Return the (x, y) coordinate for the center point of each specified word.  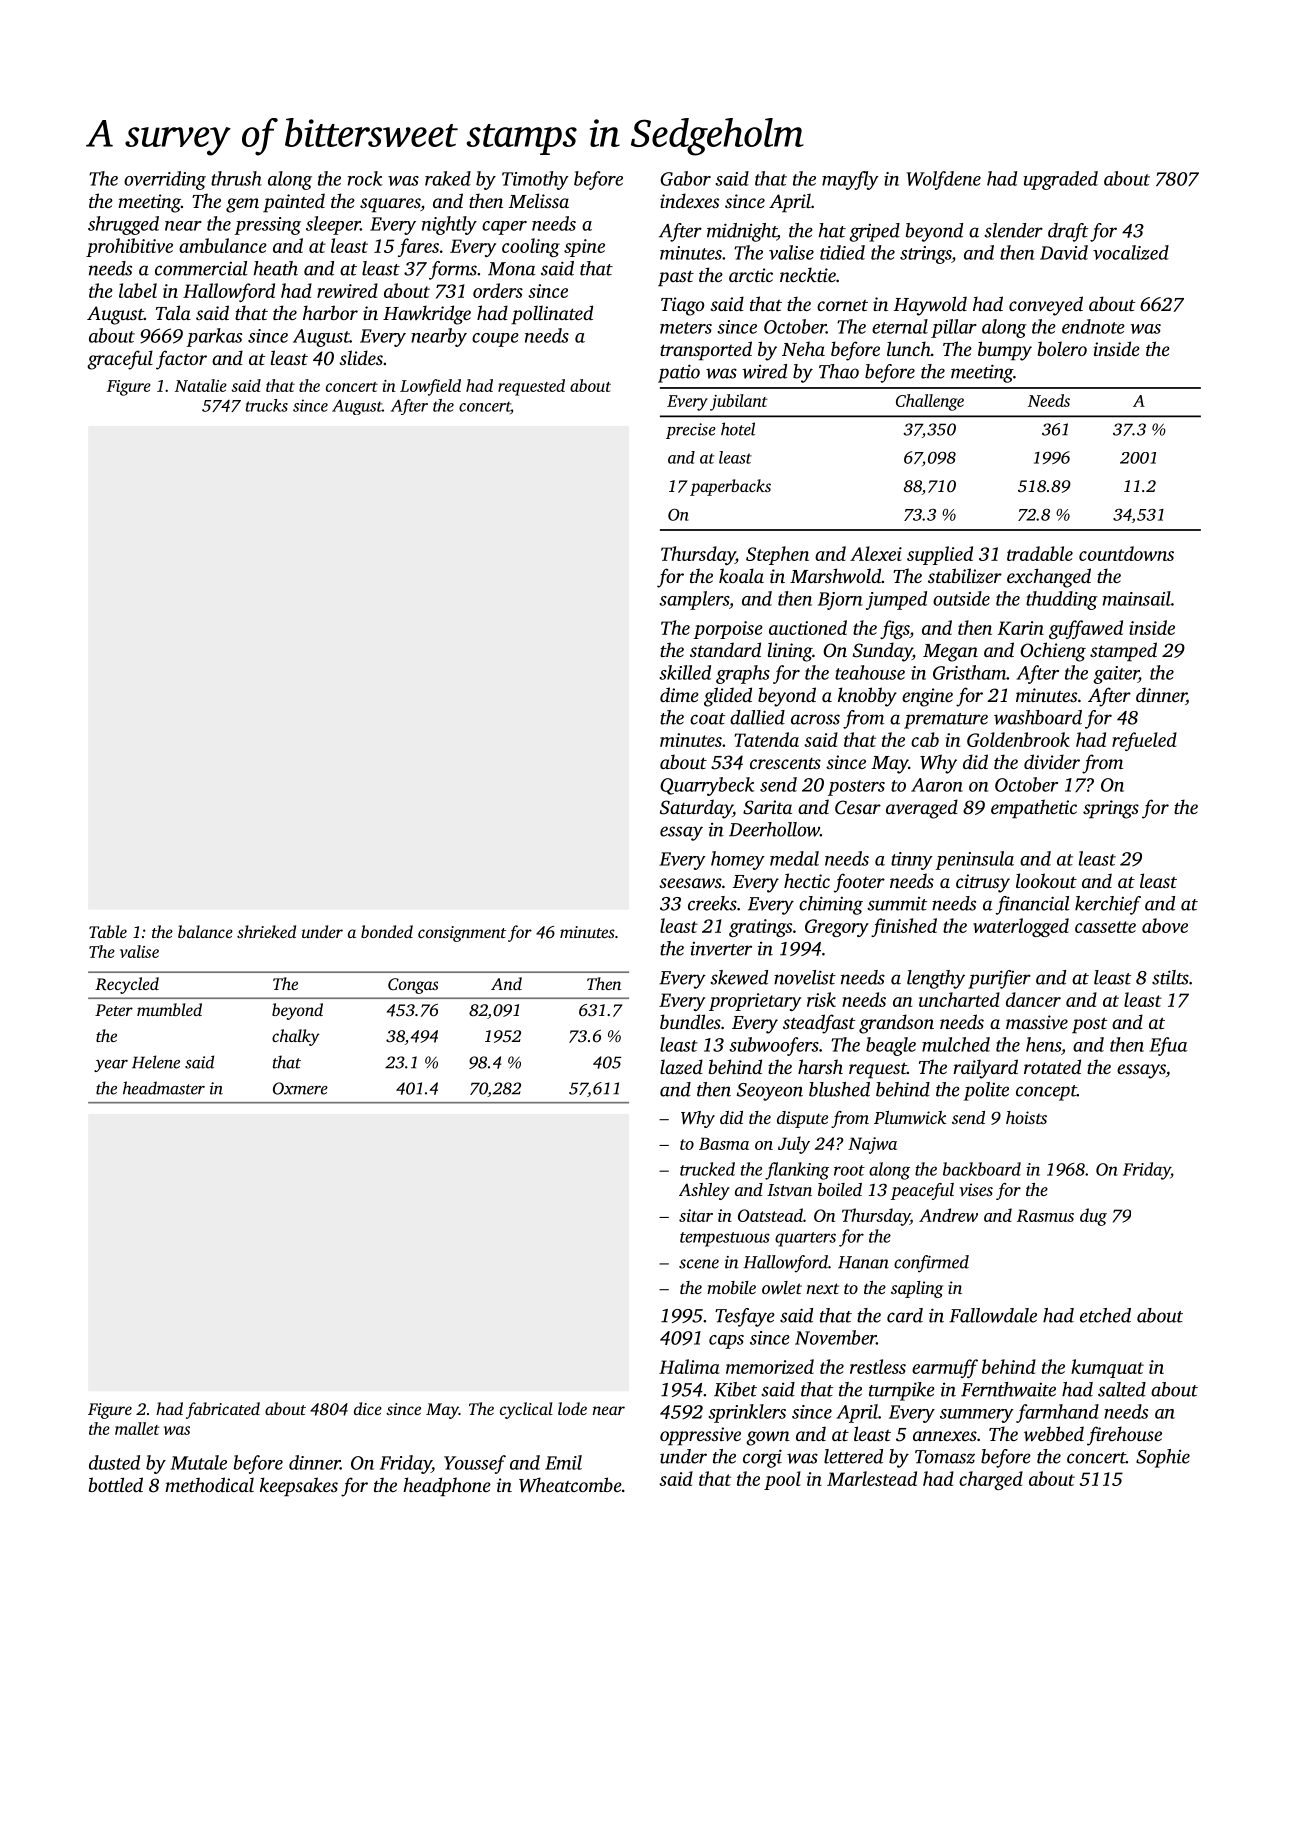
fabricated (223, 1410)
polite (986, 1091)
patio (679, 373)
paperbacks (730, 487)
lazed (681, 1066)
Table (108, 931)
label (138, 290)
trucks (267, 405)
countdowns (1126, 553)
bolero (1062, 348)
